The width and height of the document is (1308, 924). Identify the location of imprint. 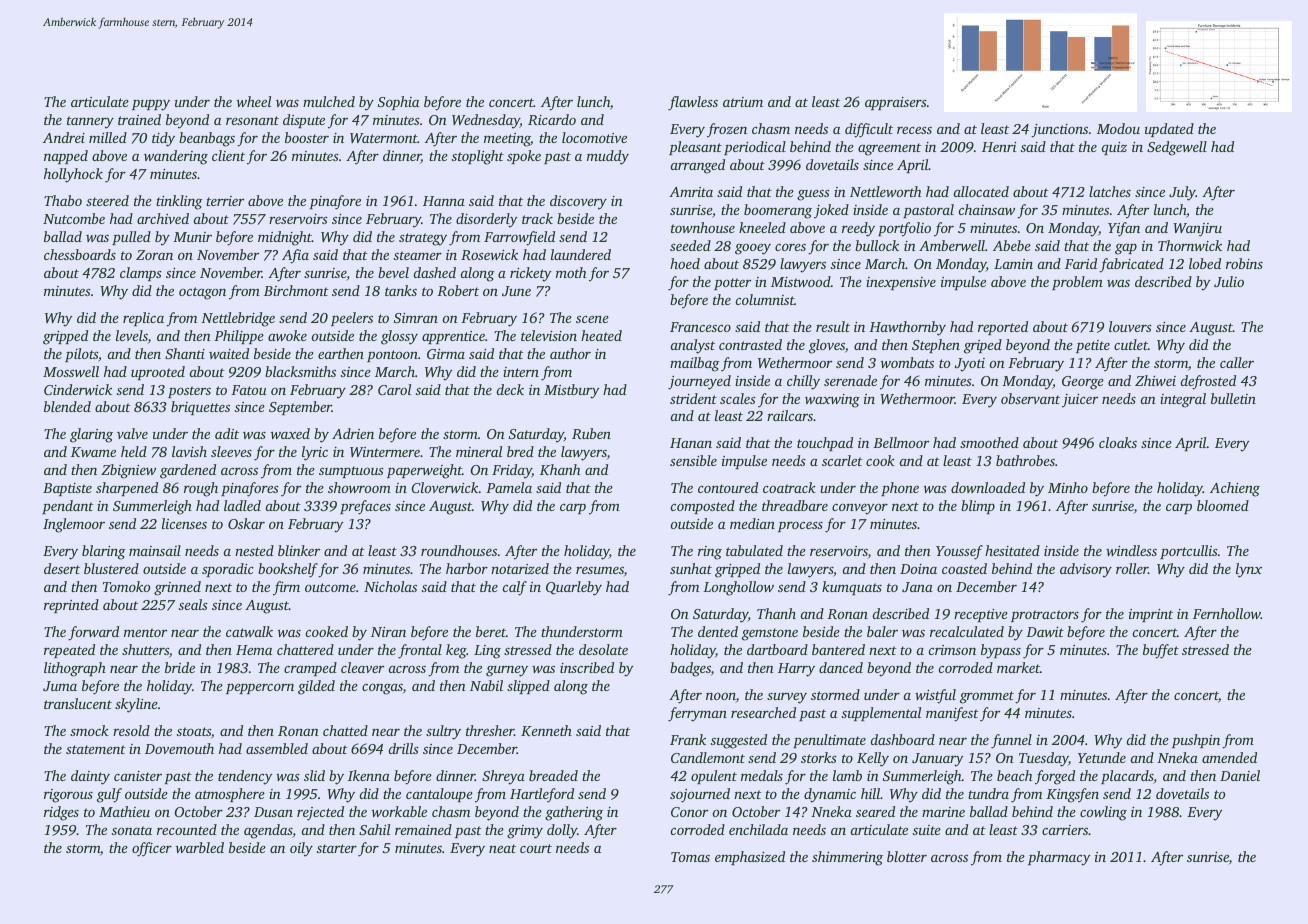
(1151, 615).
